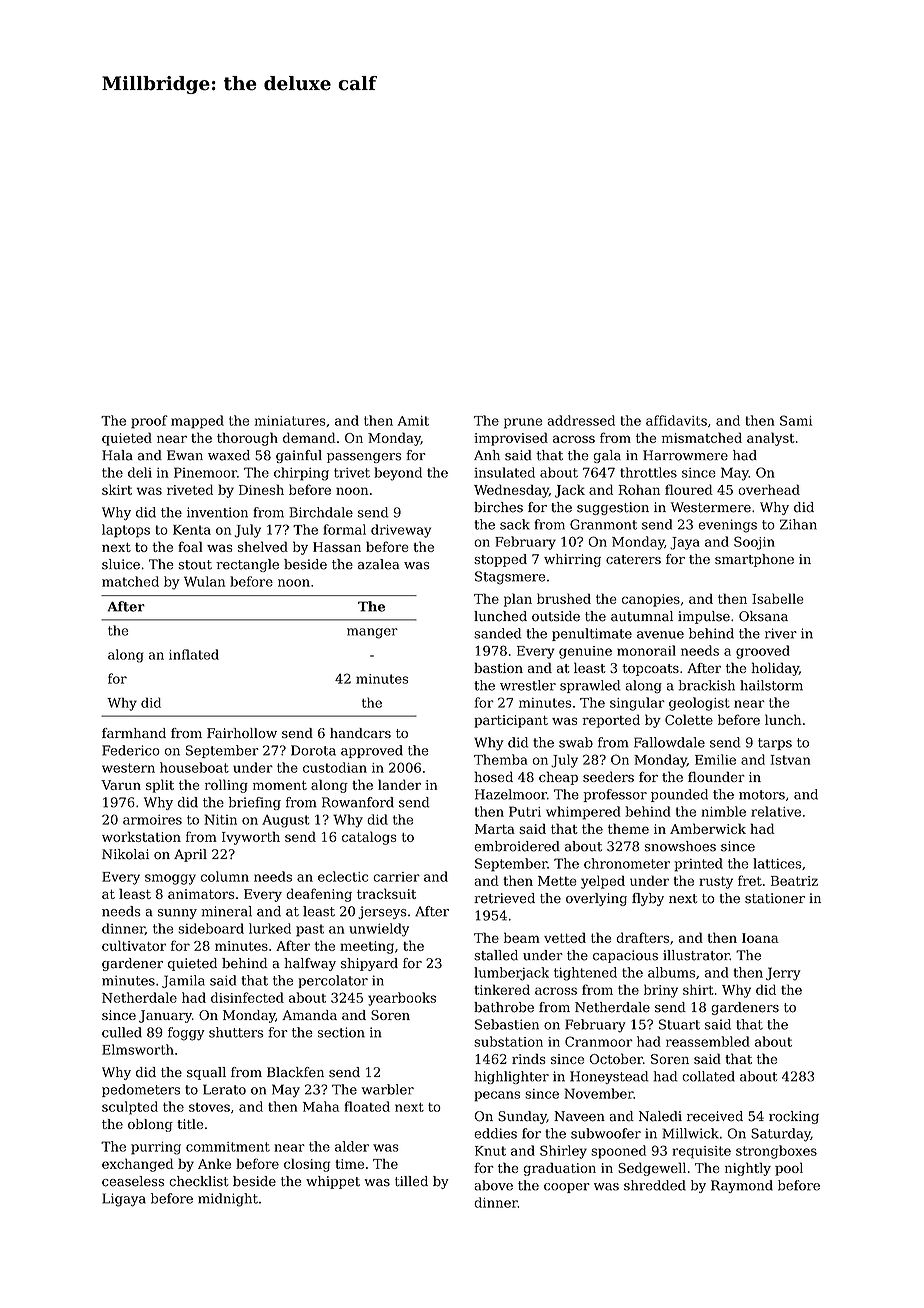  I want to click on exchanged, so click(138, 1165).
